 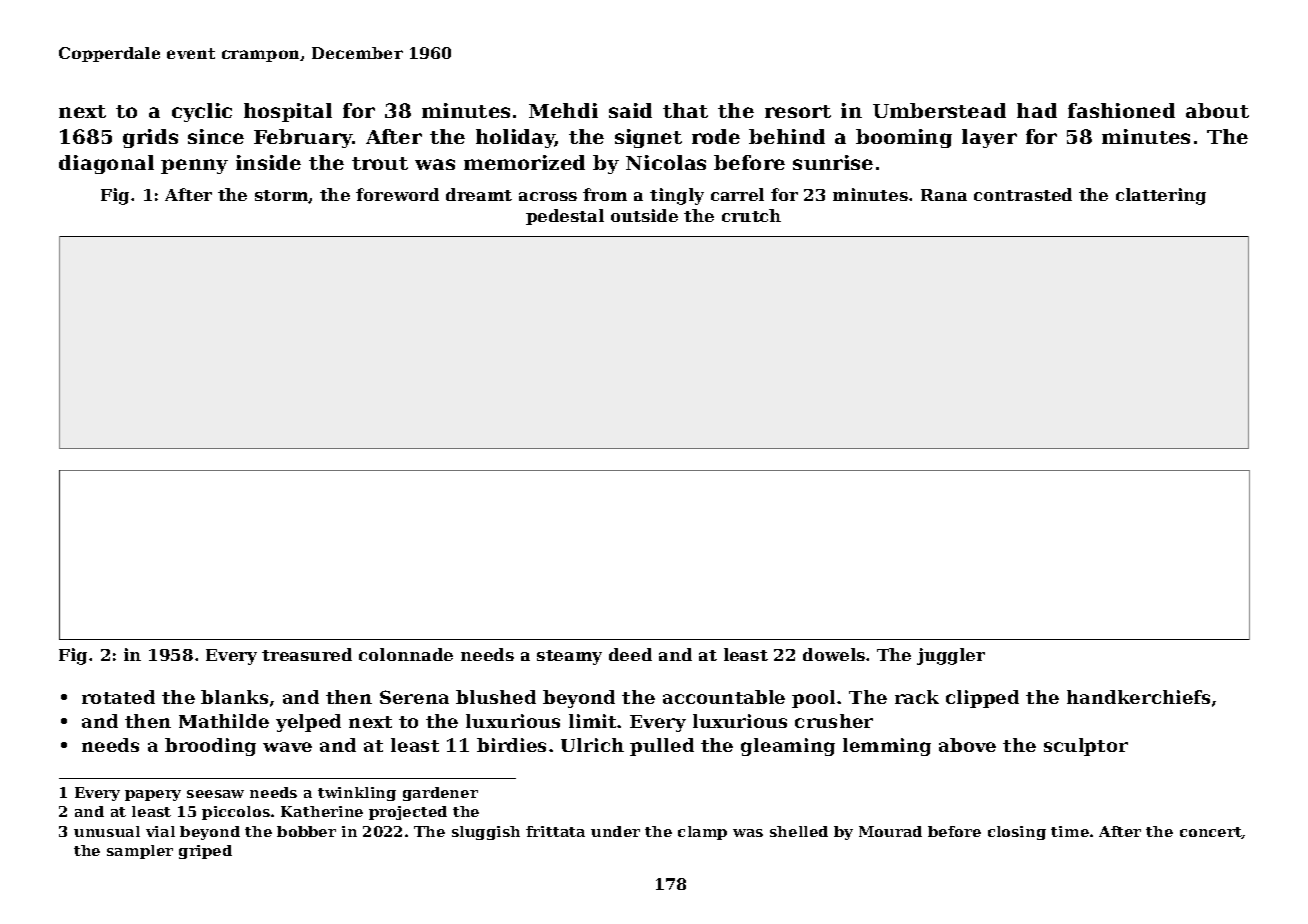 I want to click on that, so click(x=685, y=110).
